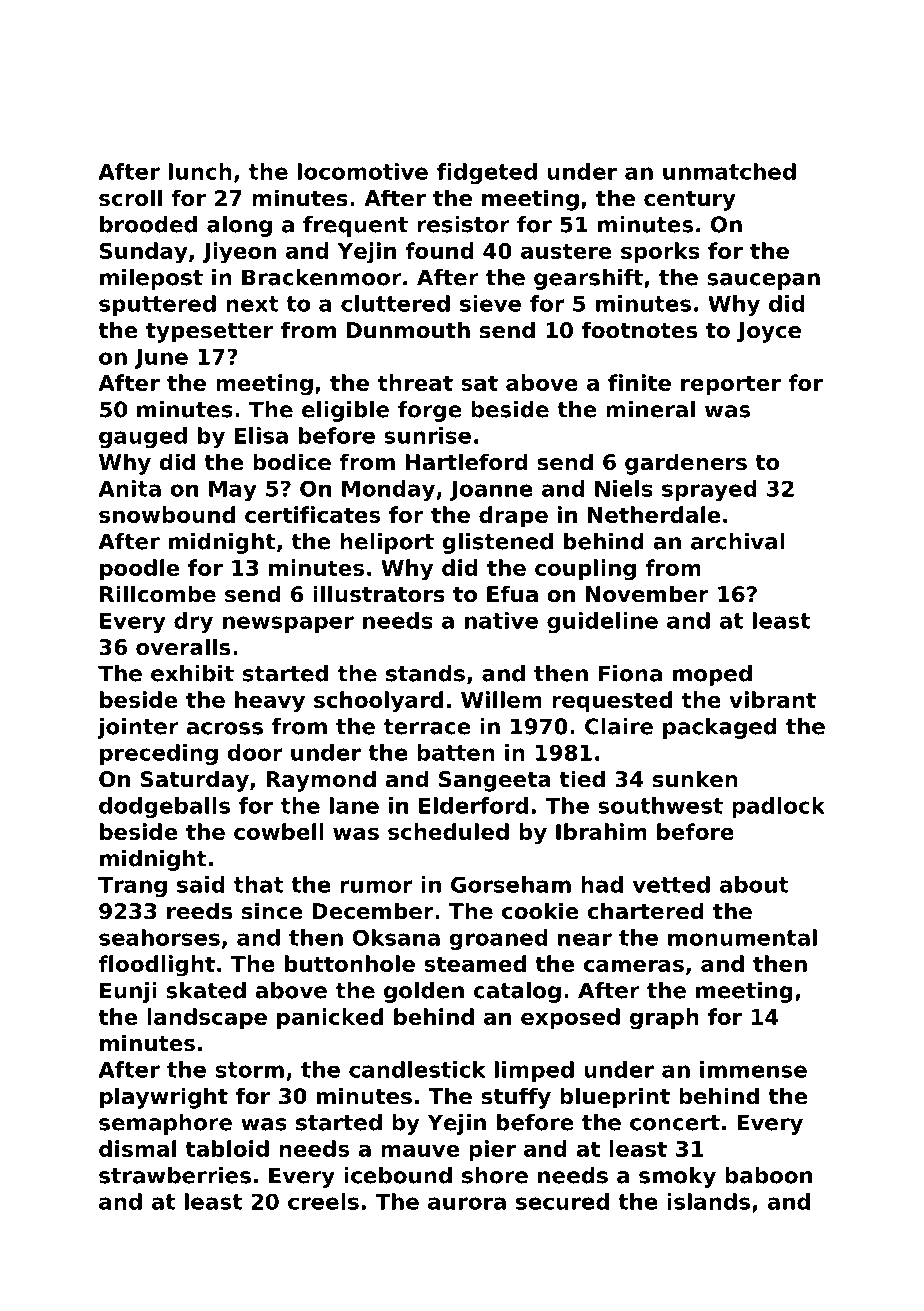 The image size is (924, 1311). I want to click on dodgeballs, so click(164, 807).
